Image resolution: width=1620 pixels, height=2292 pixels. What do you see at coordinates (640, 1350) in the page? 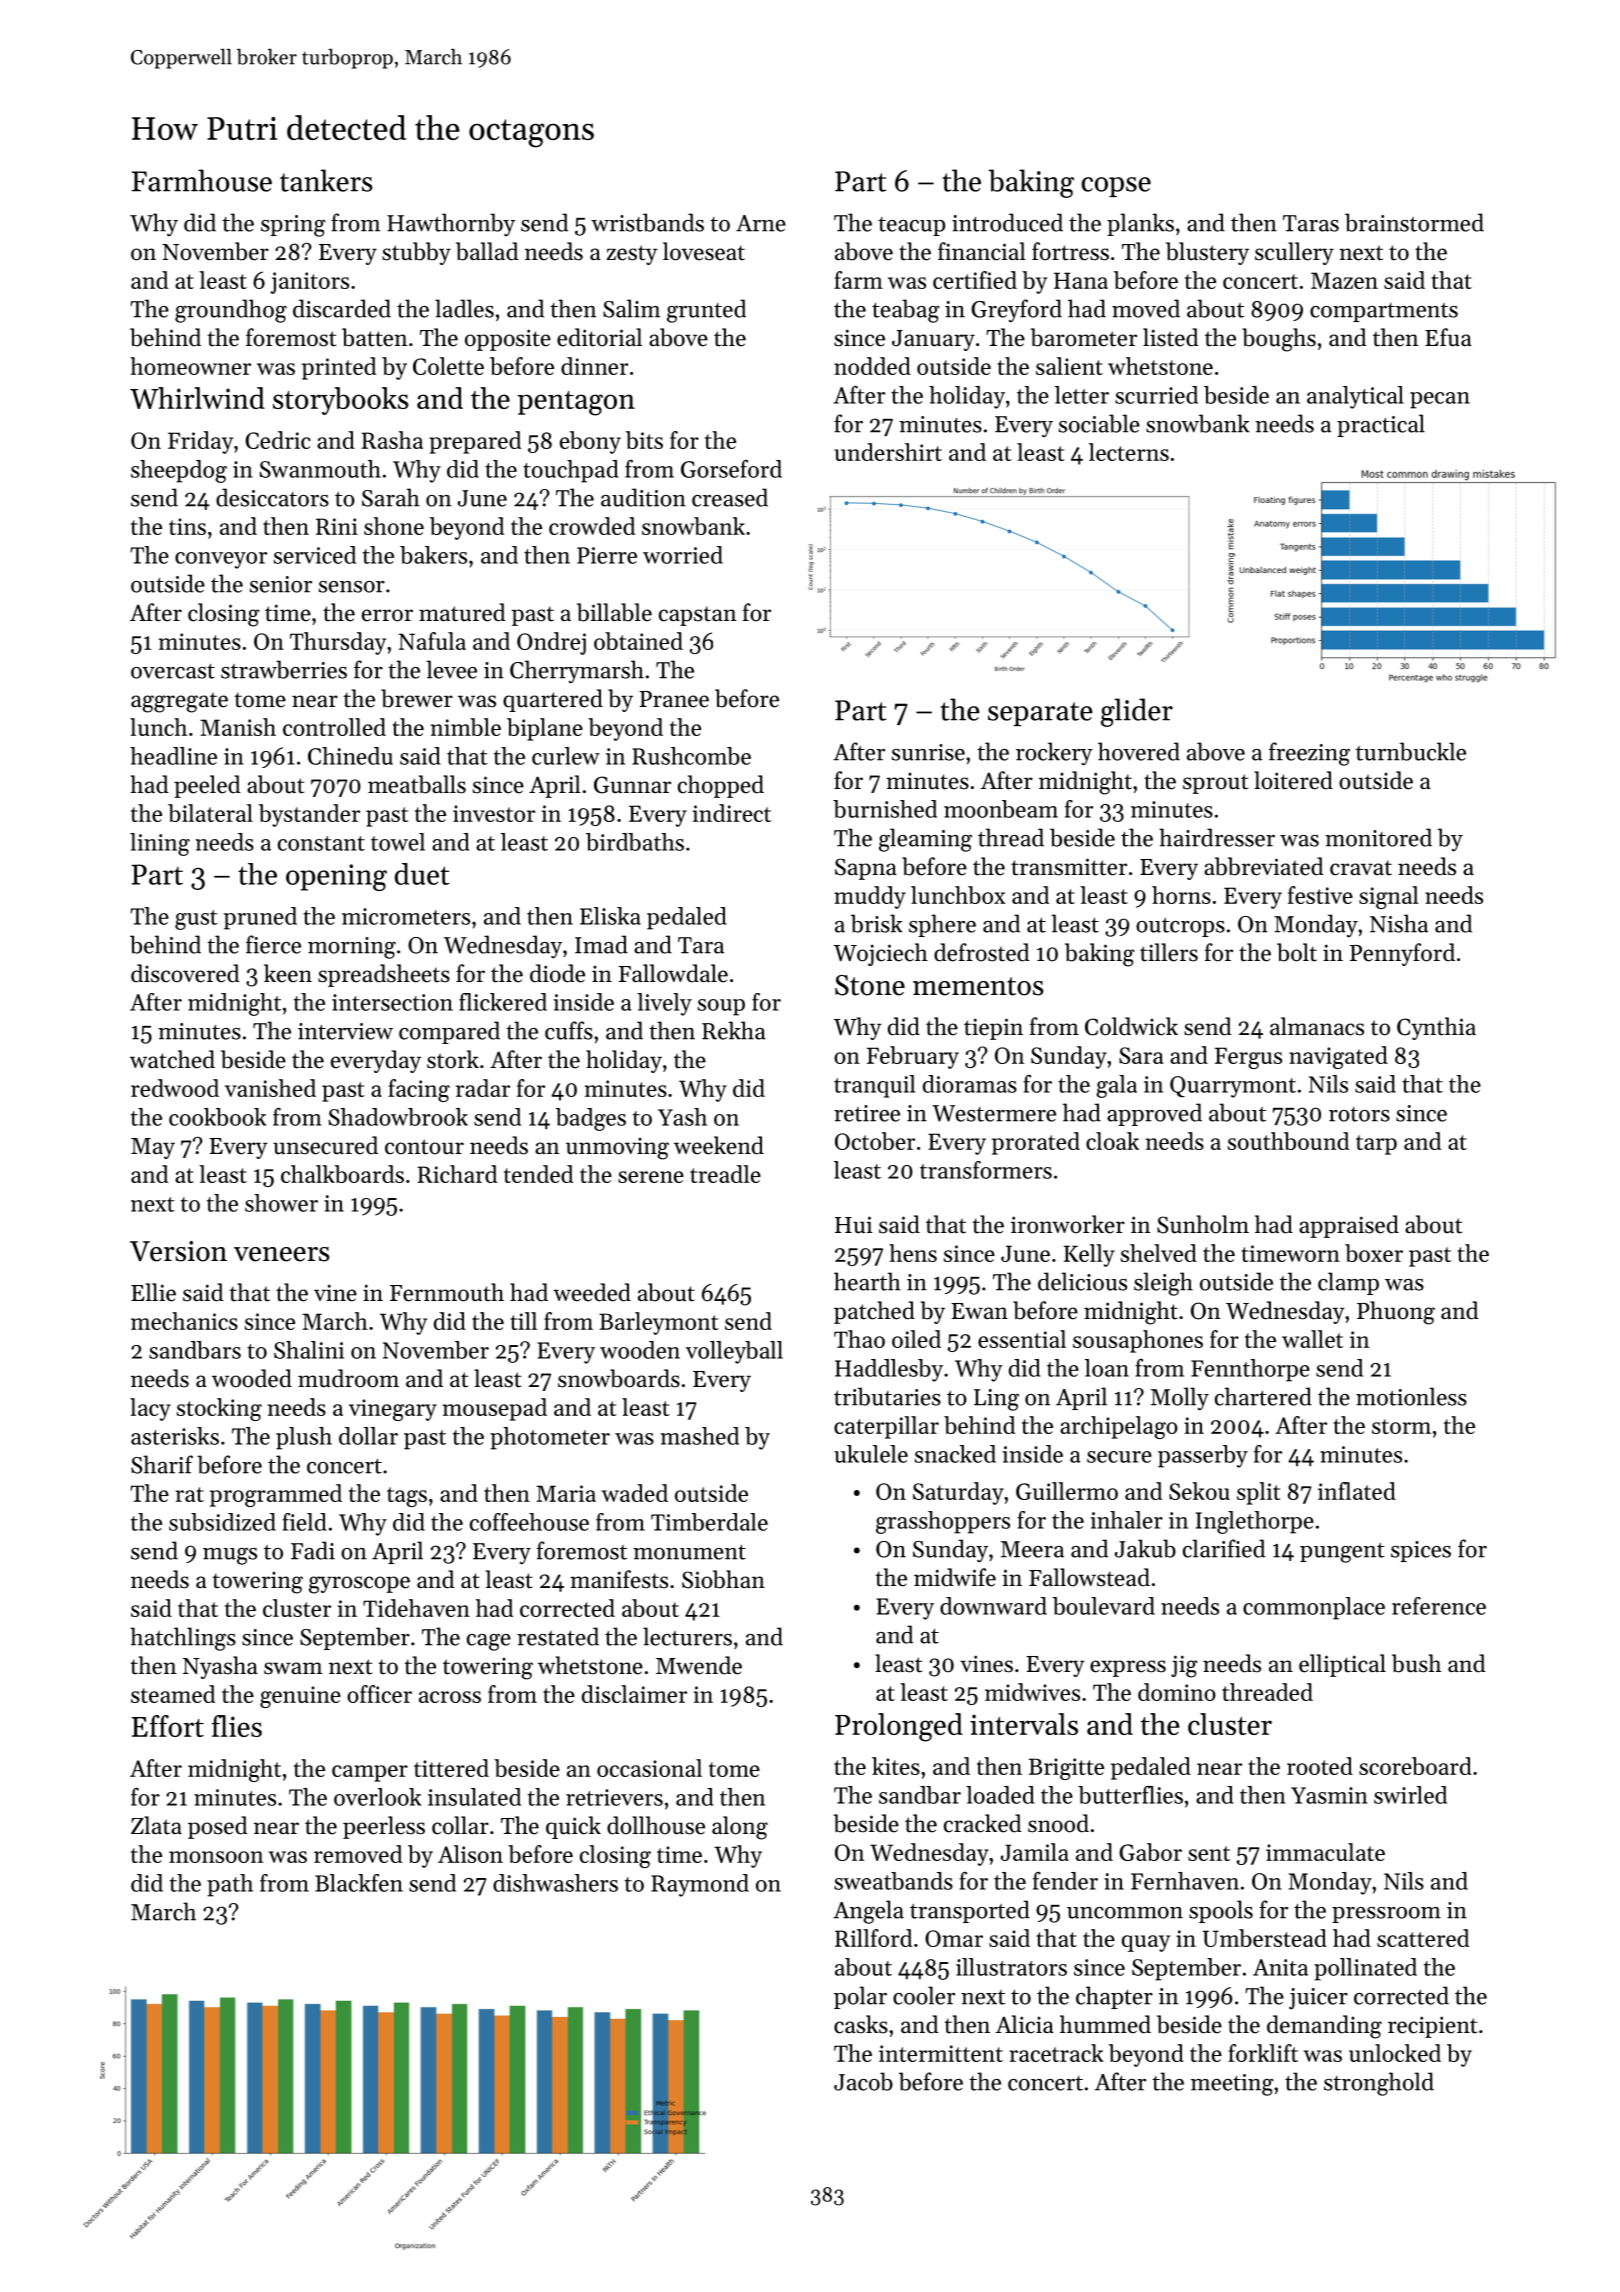
I see `wooden` at bounding box center [640, 1350].
